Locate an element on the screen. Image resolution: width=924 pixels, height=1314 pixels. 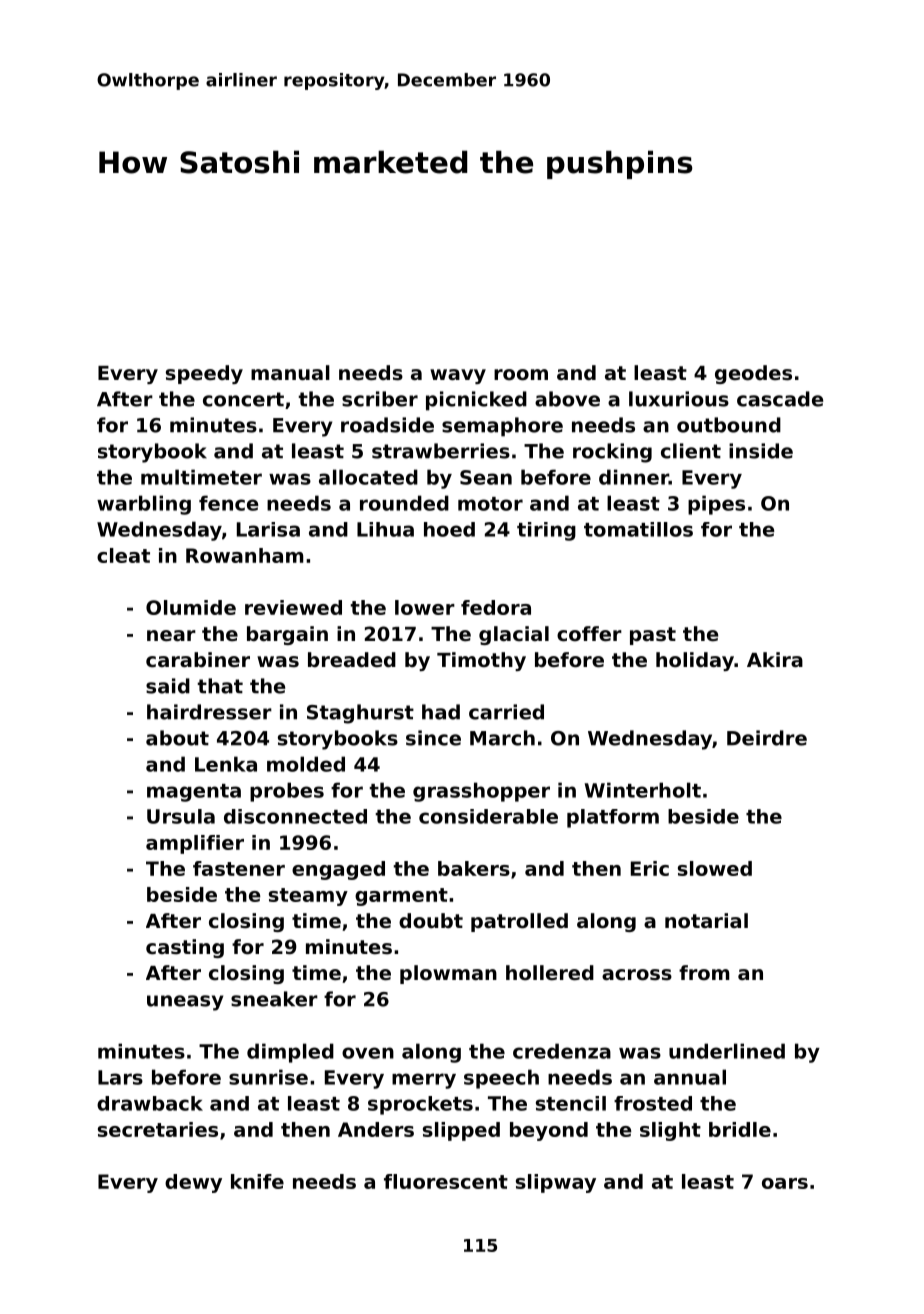
Anders is located at coordinates (376, 1129).
